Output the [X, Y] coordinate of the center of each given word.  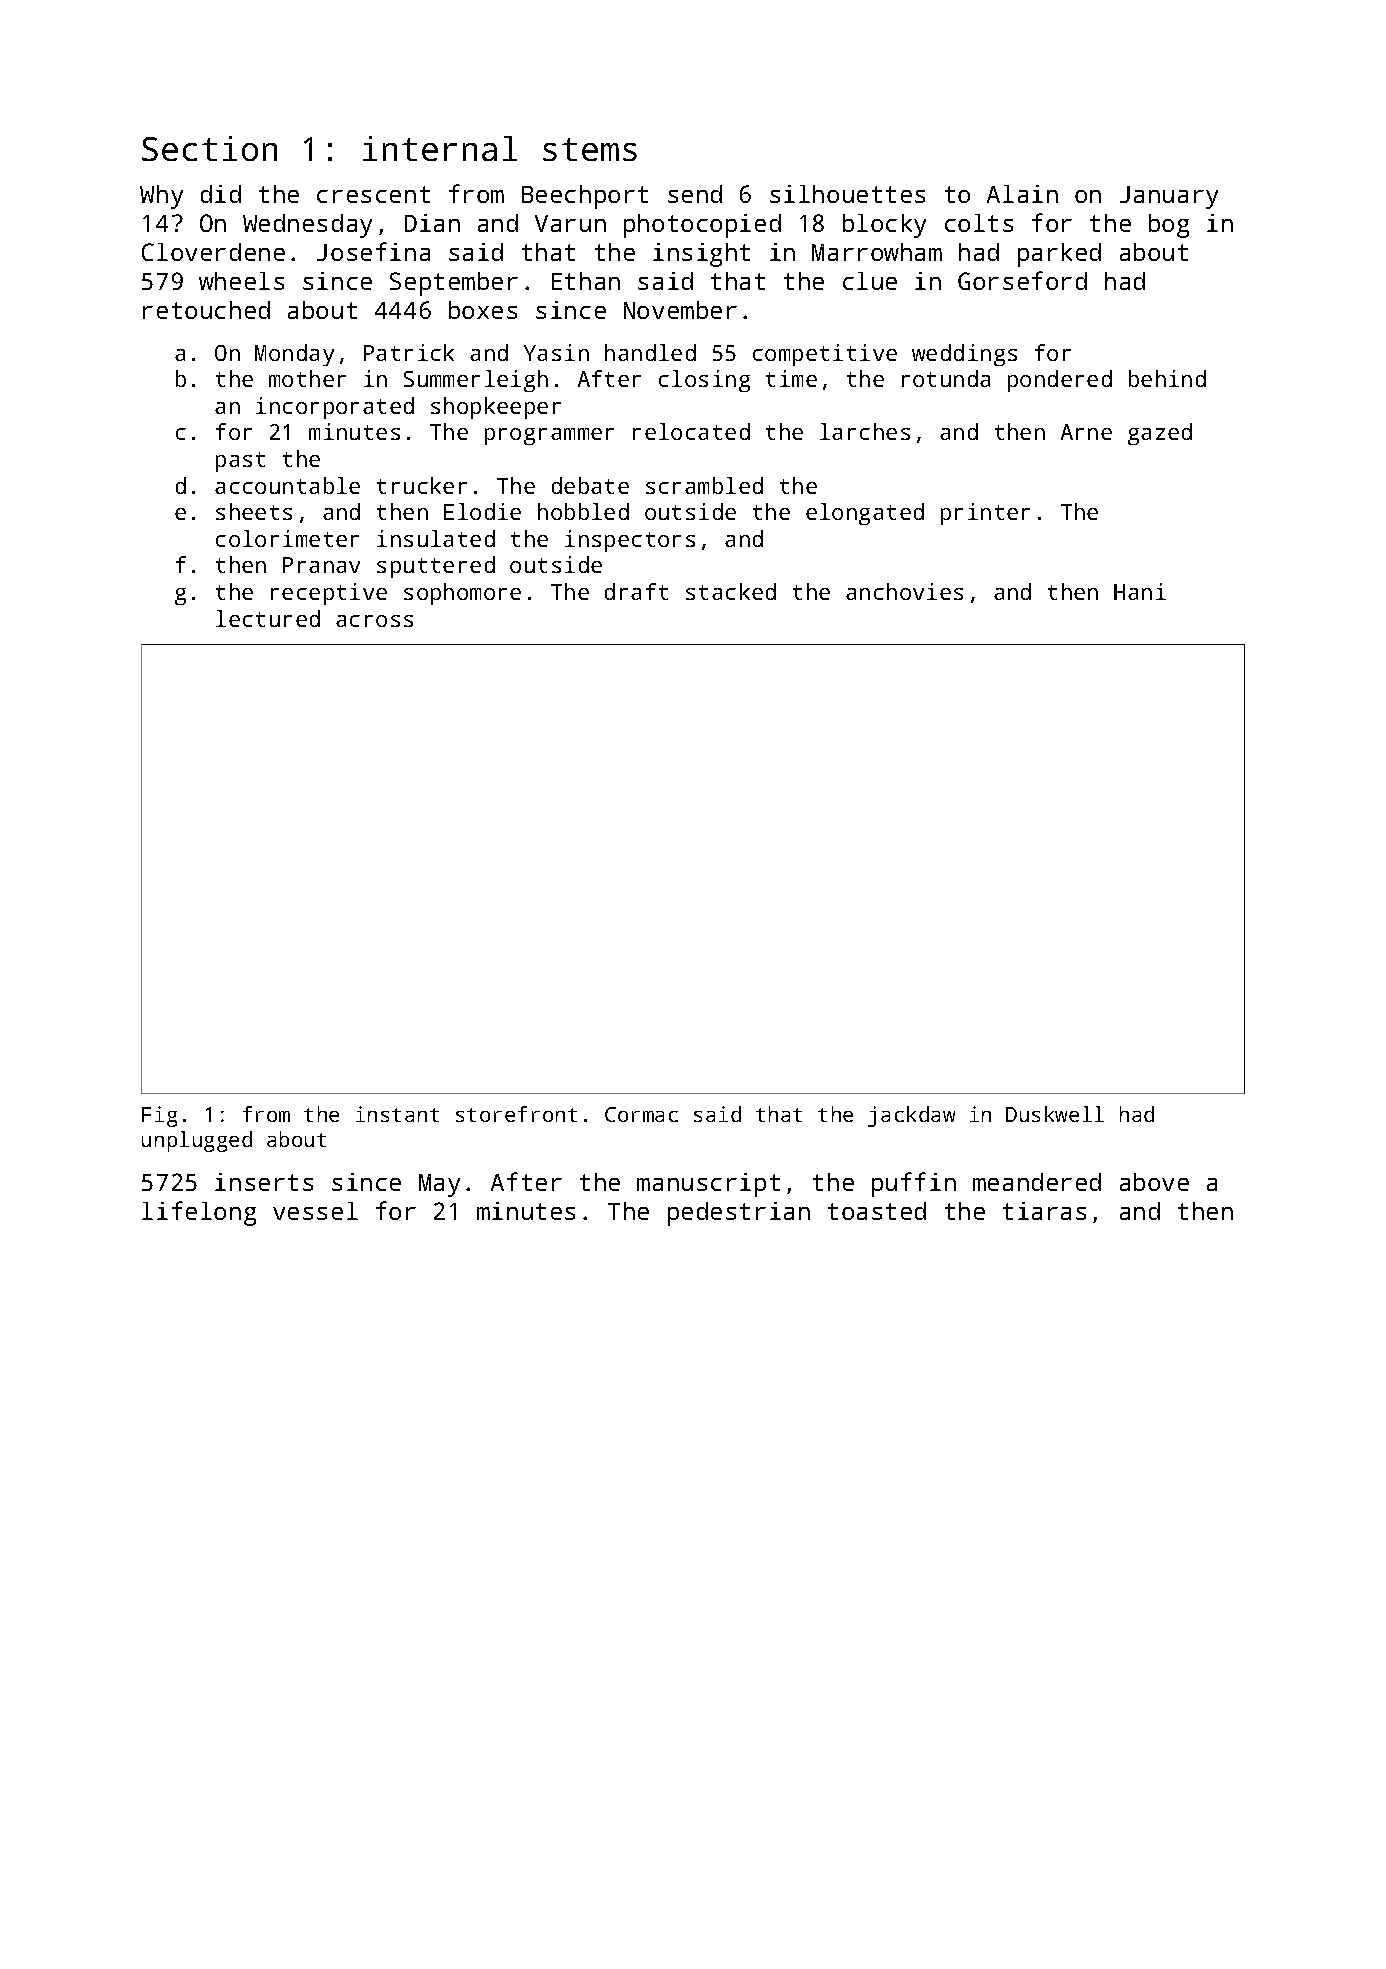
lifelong [199, 1213]
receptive [329, 594]
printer [985, 514]
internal [440, 148]
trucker [422, 485]
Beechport [585, 197]
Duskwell [1055, 1114]
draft [636, 591]
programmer [549, 436]
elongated [865, 514]
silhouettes [847, 194]
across [374, 621]
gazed [1160, 434]
